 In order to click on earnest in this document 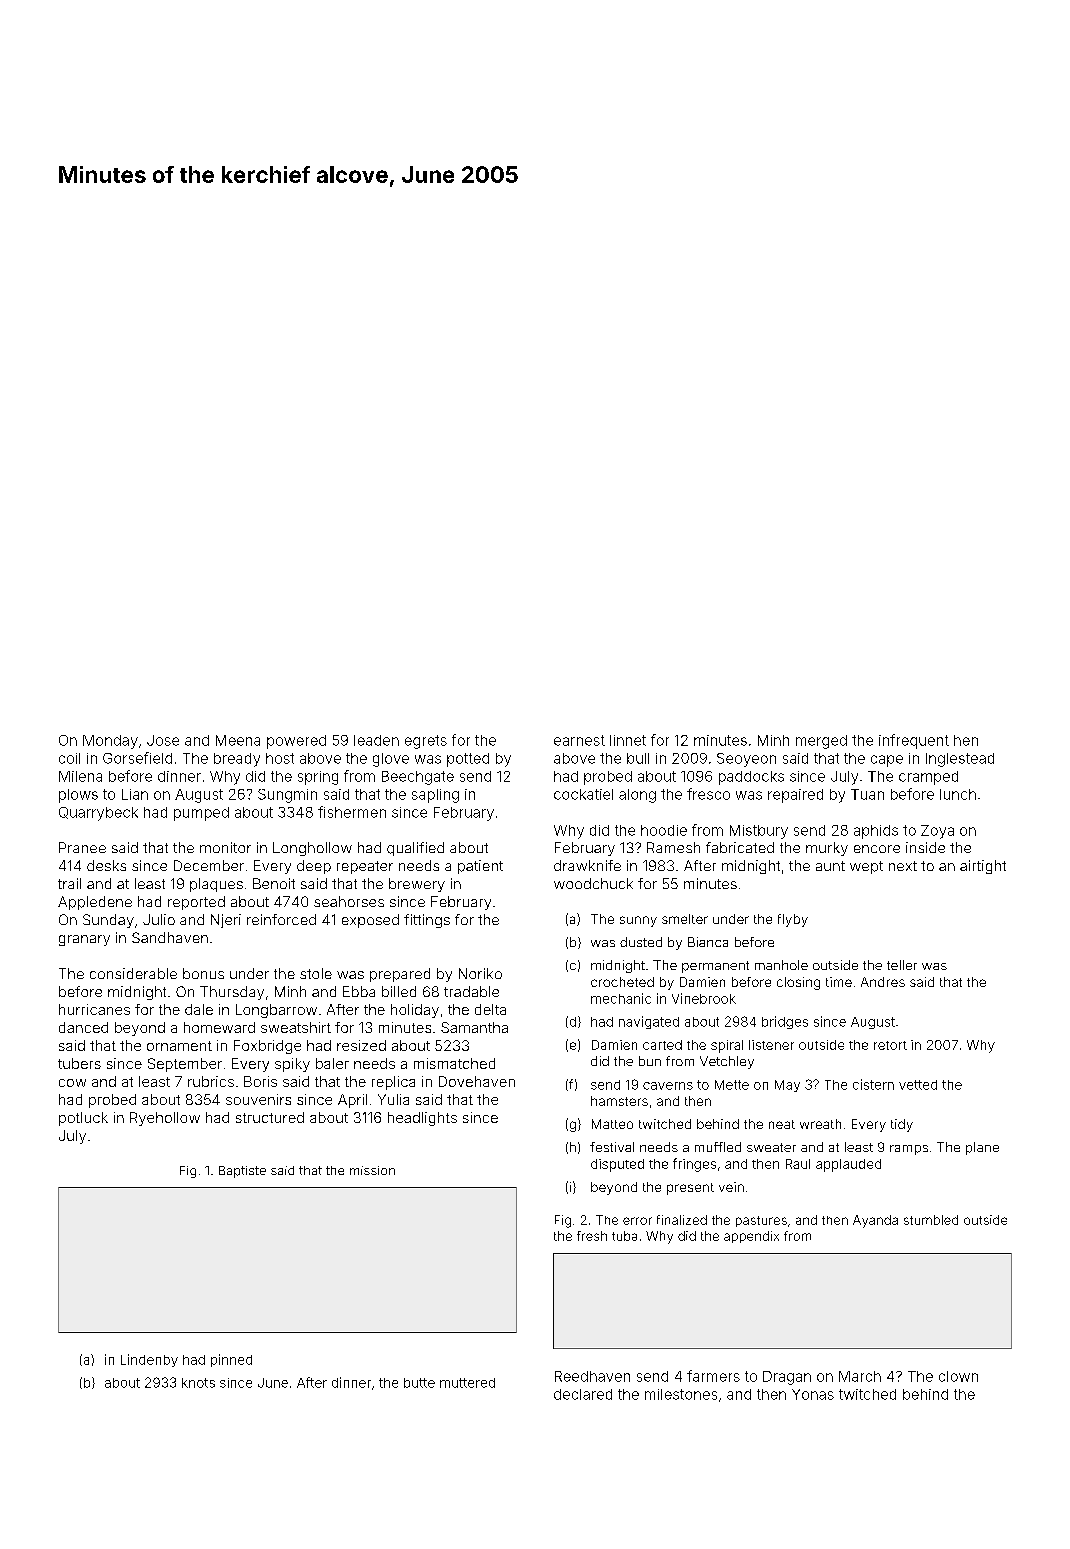, I will do `click(579, 740)`.
